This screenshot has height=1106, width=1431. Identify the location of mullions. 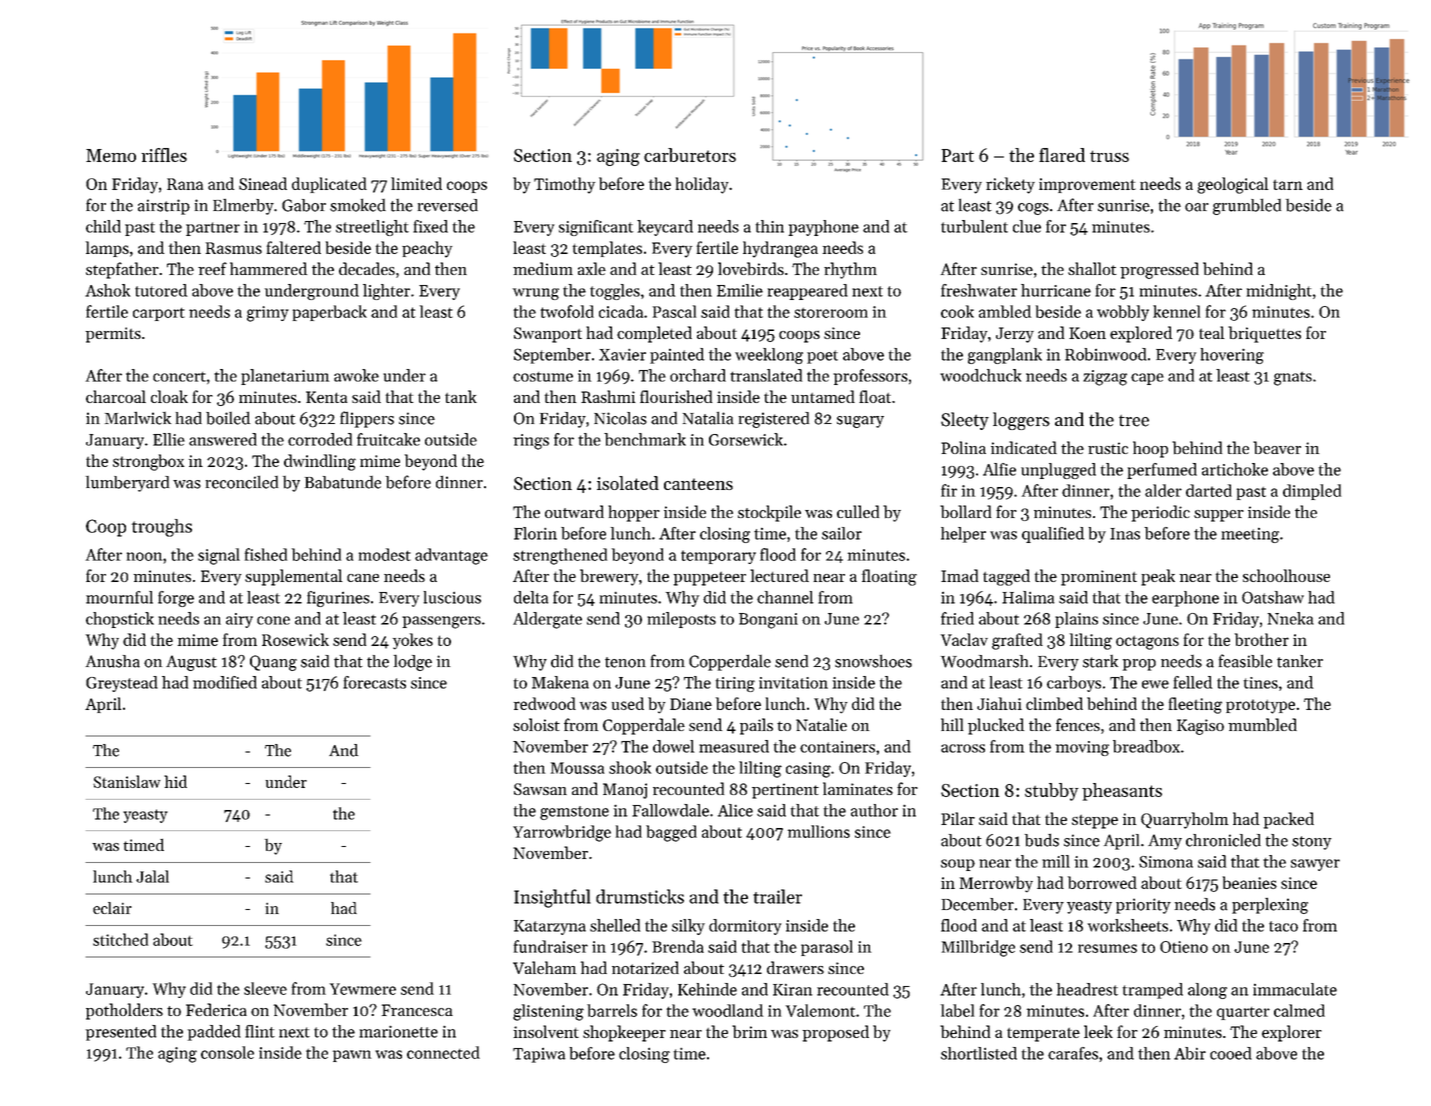
(819, 831).
